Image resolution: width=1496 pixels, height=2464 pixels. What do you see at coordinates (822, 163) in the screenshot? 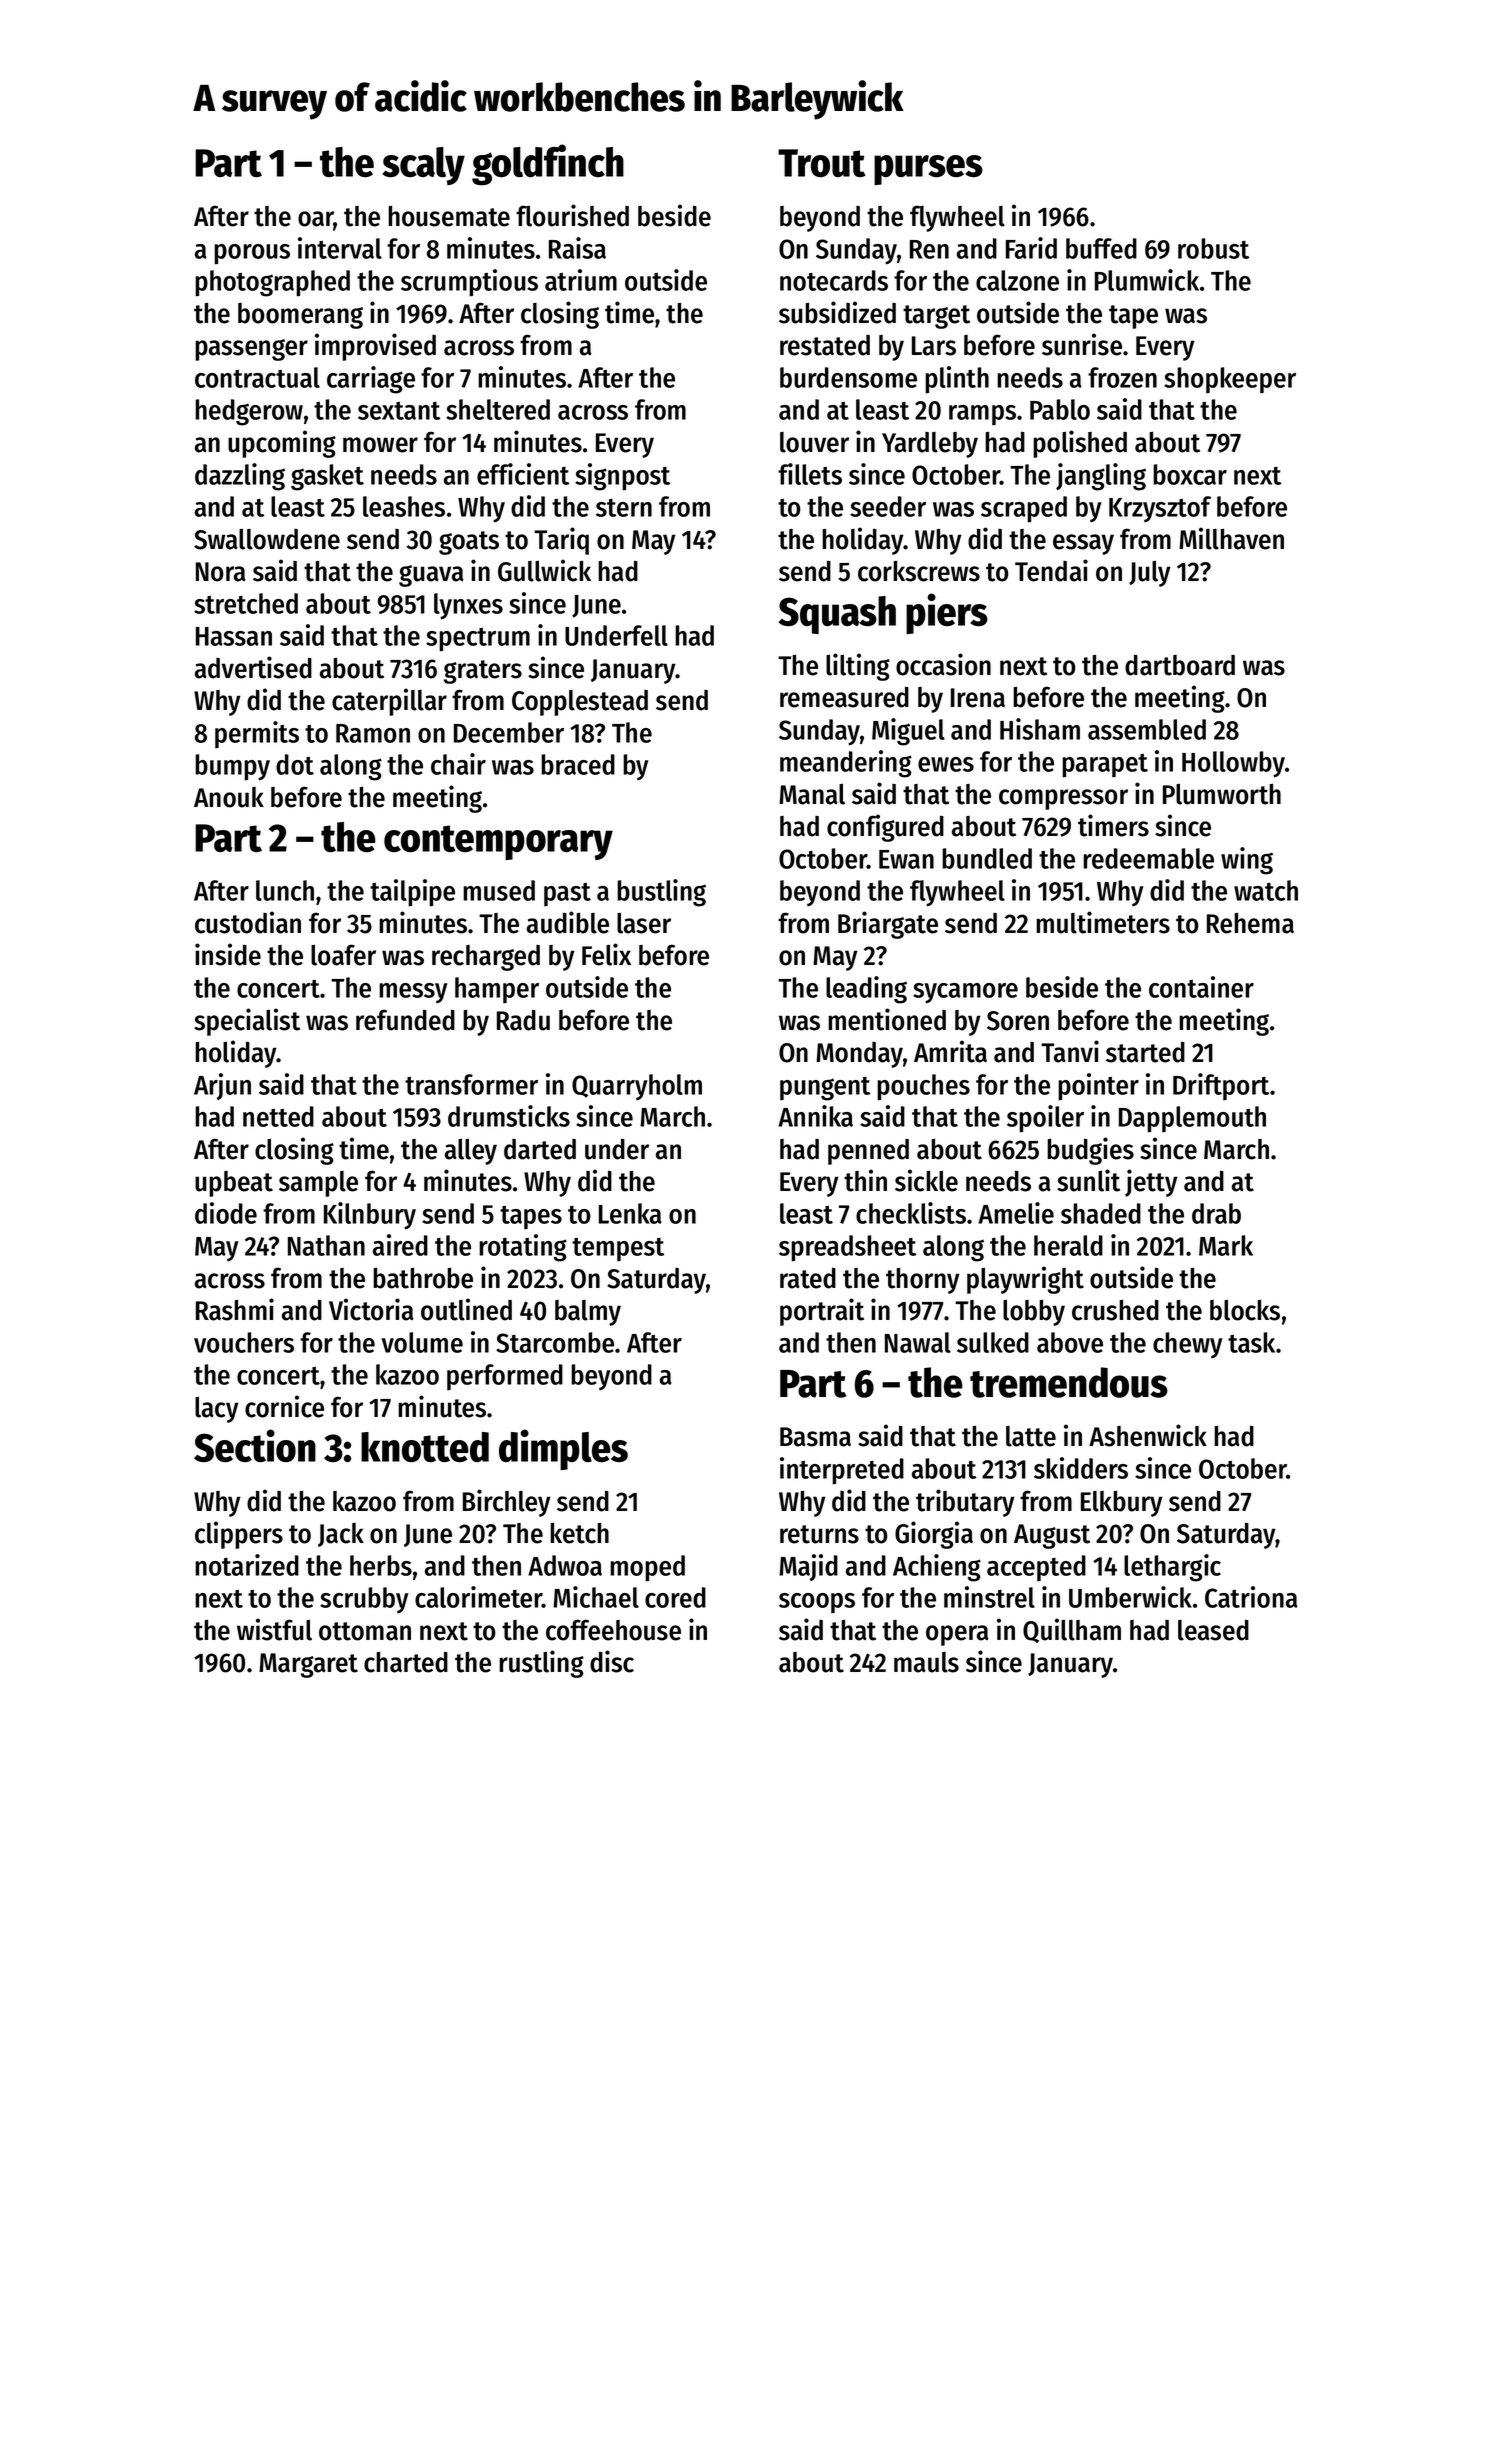
I see `Trout` at bounding box center [822, 163].
